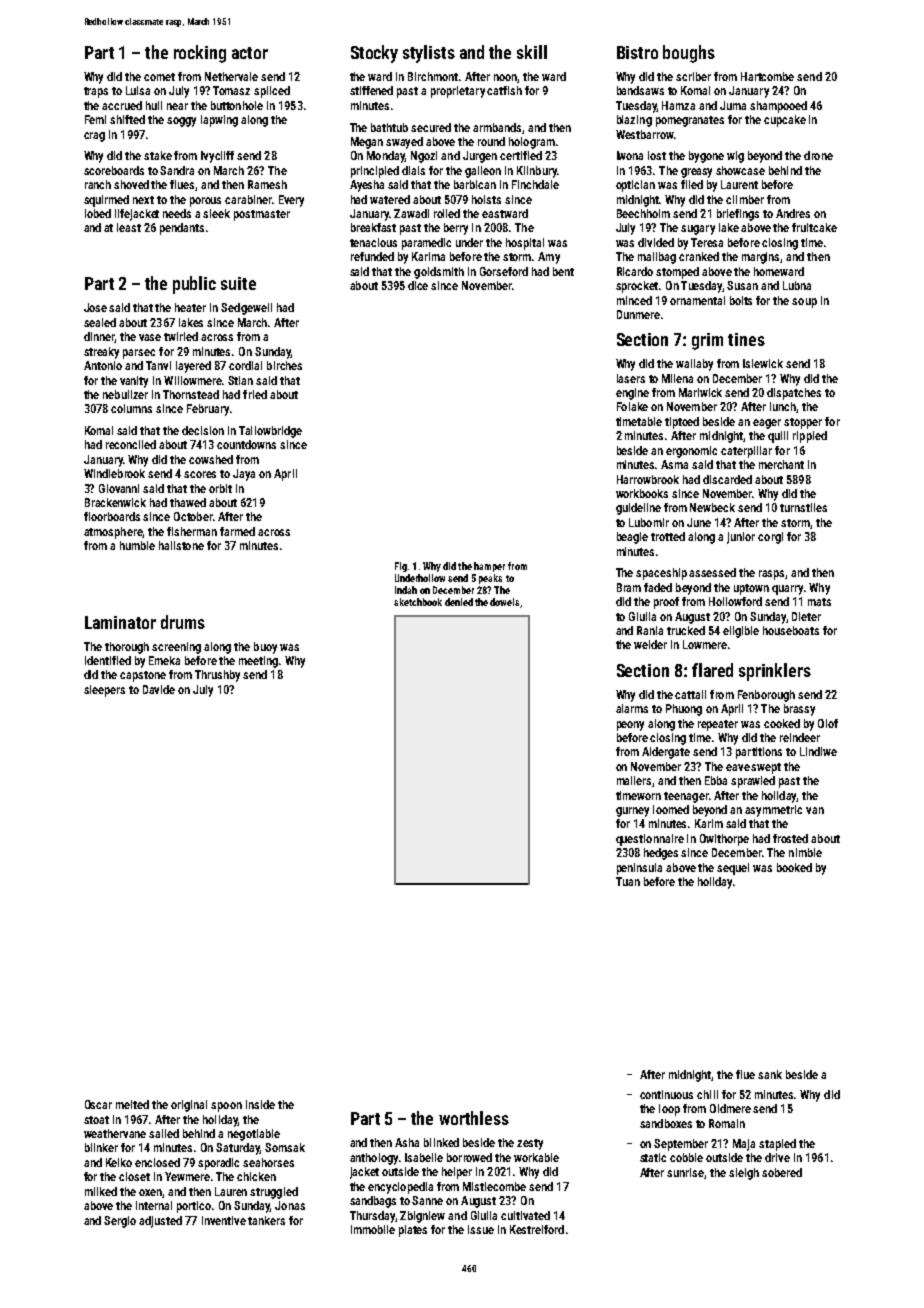 Image resolution: width=924 pixels, height=1308 pixels. Describe the element at coordinates (98, 213) in the screenshot. I see `lobed` at that location.
